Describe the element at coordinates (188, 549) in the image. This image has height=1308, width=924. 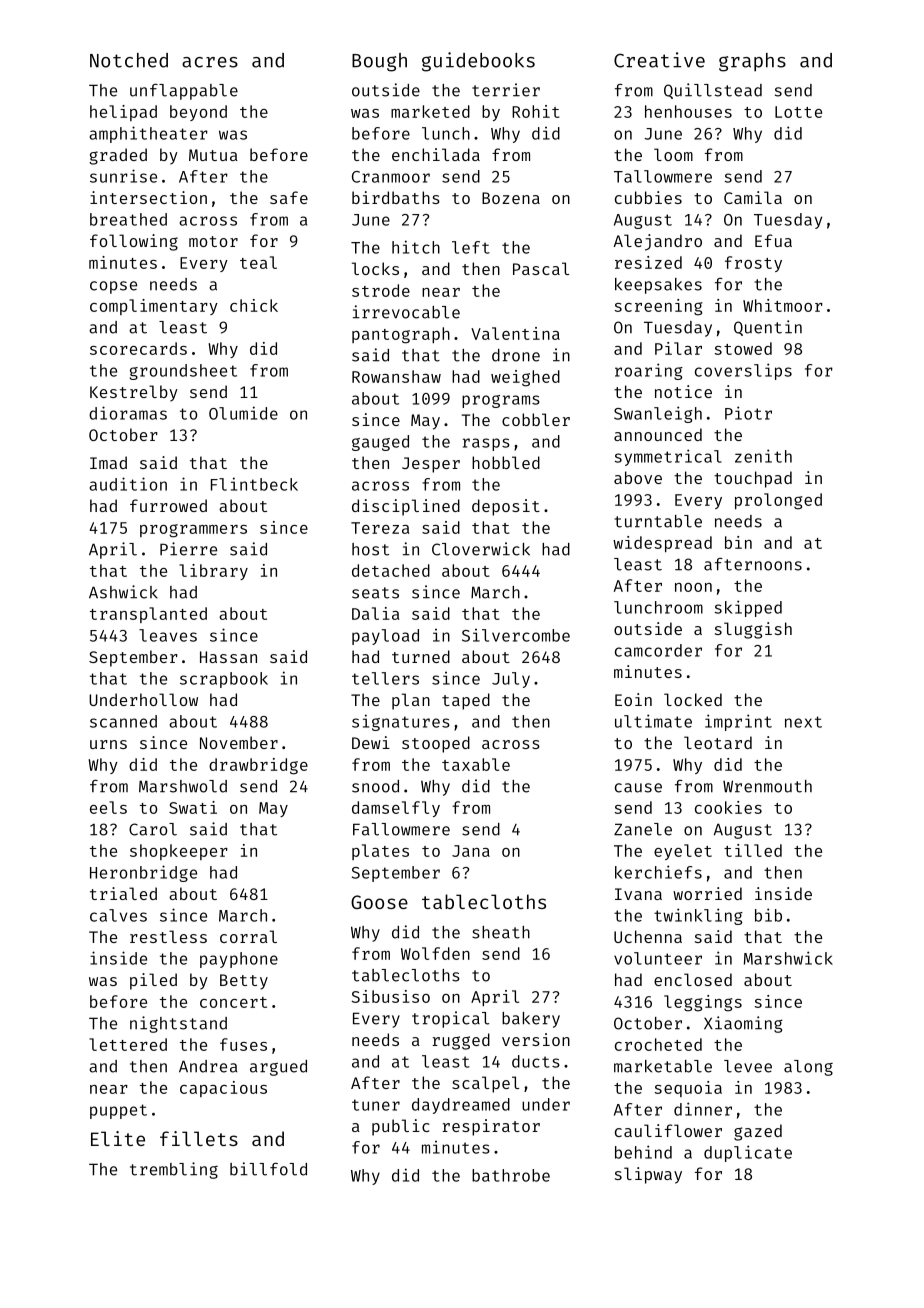
I see `Pierre` at that location.
